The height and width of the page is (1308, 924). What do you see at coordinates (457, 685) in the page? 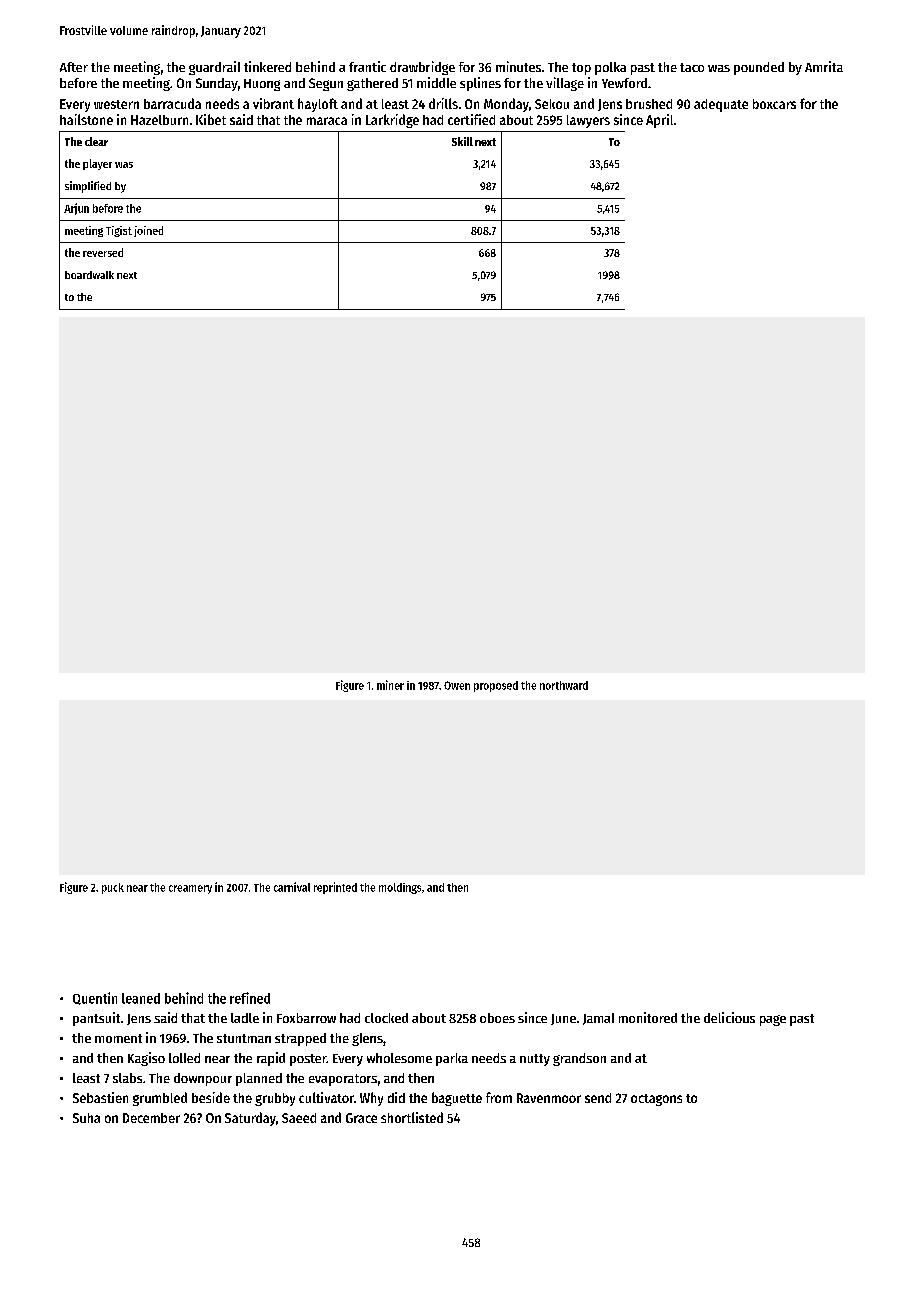
I see `Owen` at bounding box center [457, 685].
